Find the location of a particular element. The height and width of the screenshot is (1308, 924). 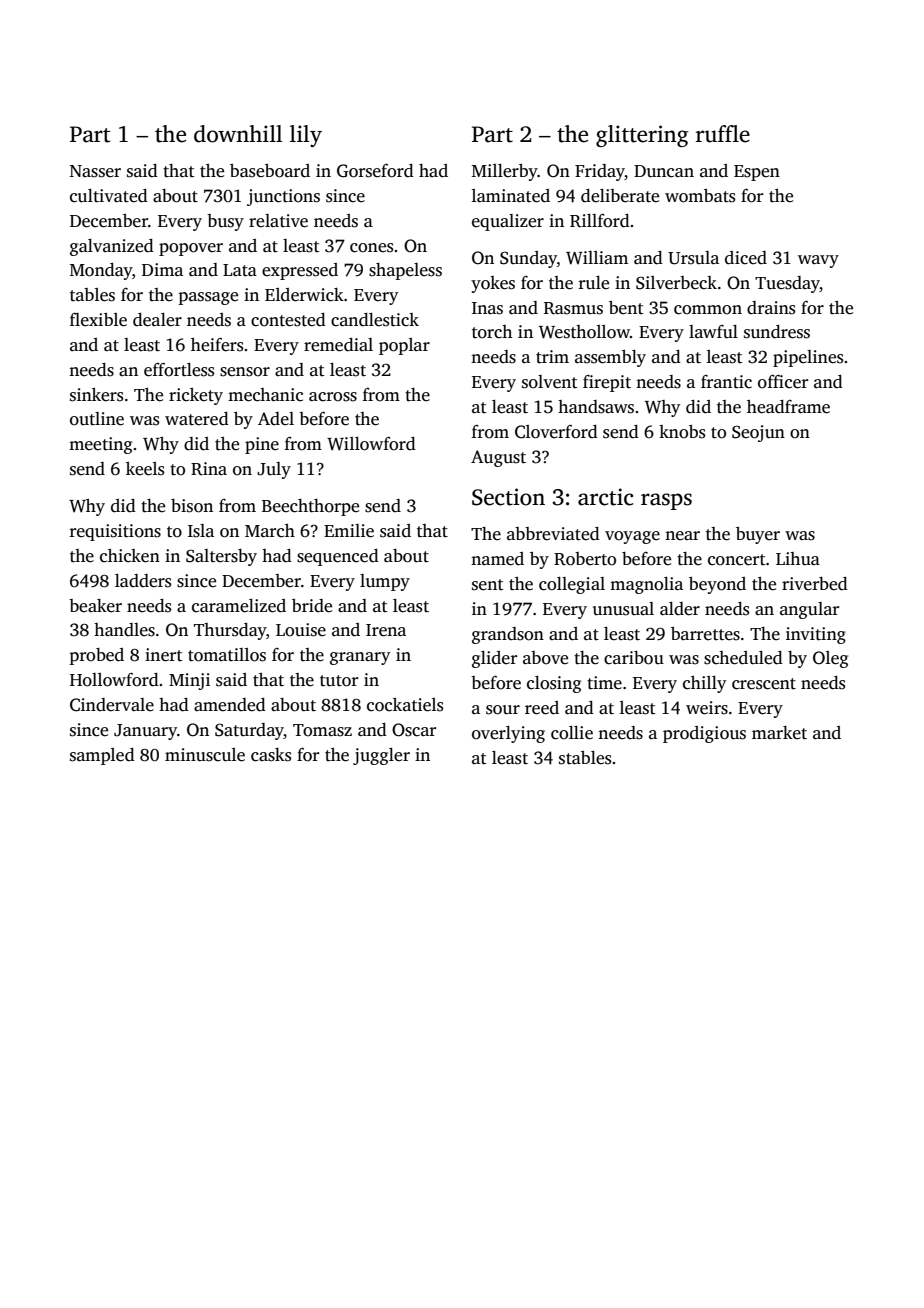

Rasmus is located at coordinates (573, 308).
